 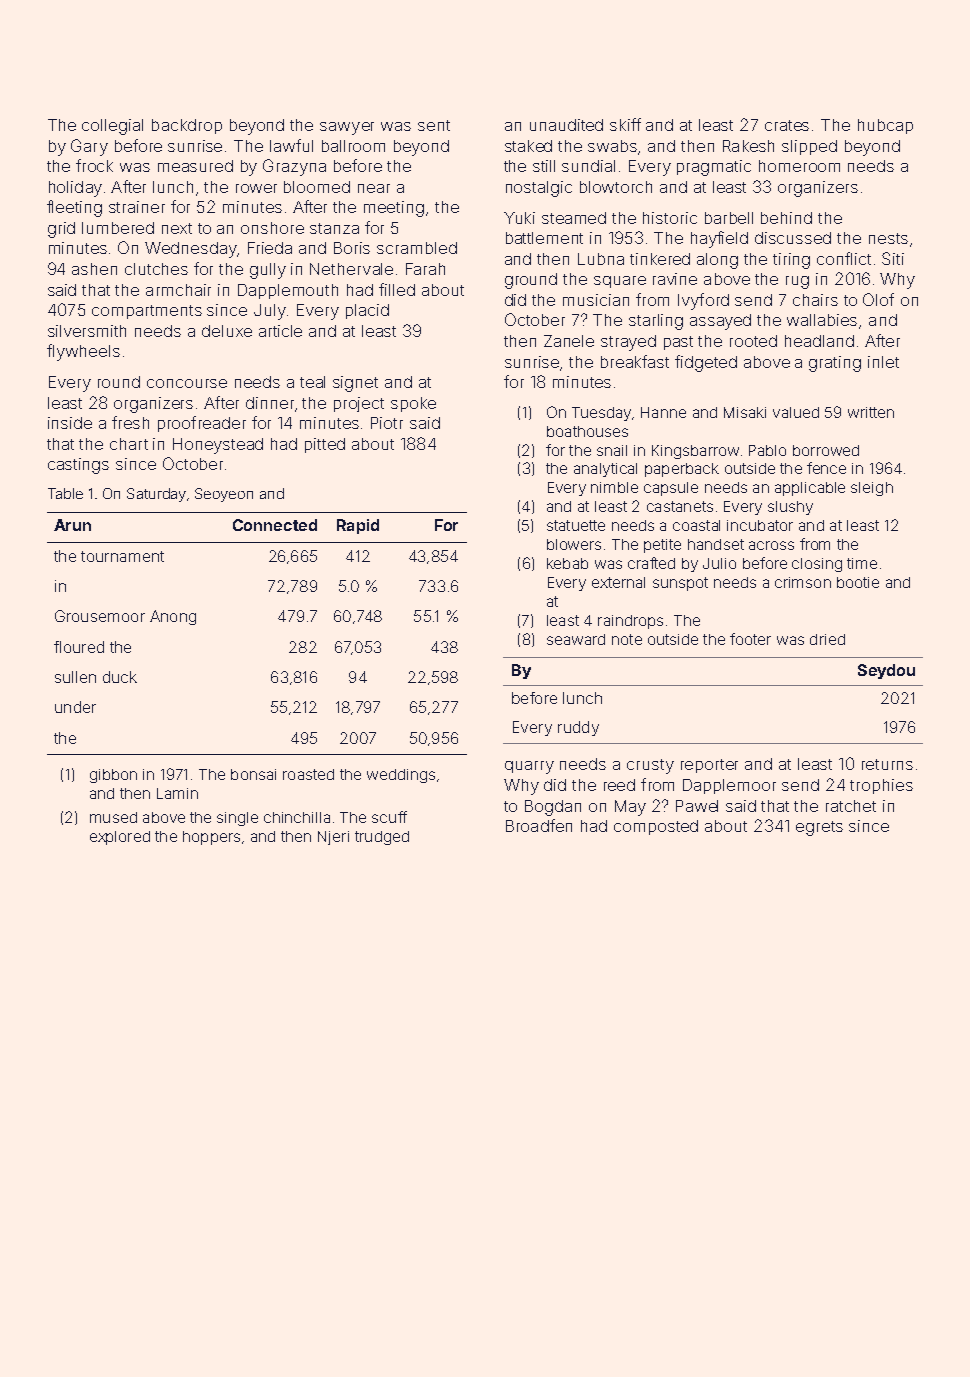 I want to click on seaward, so click(x=576, y=639).
